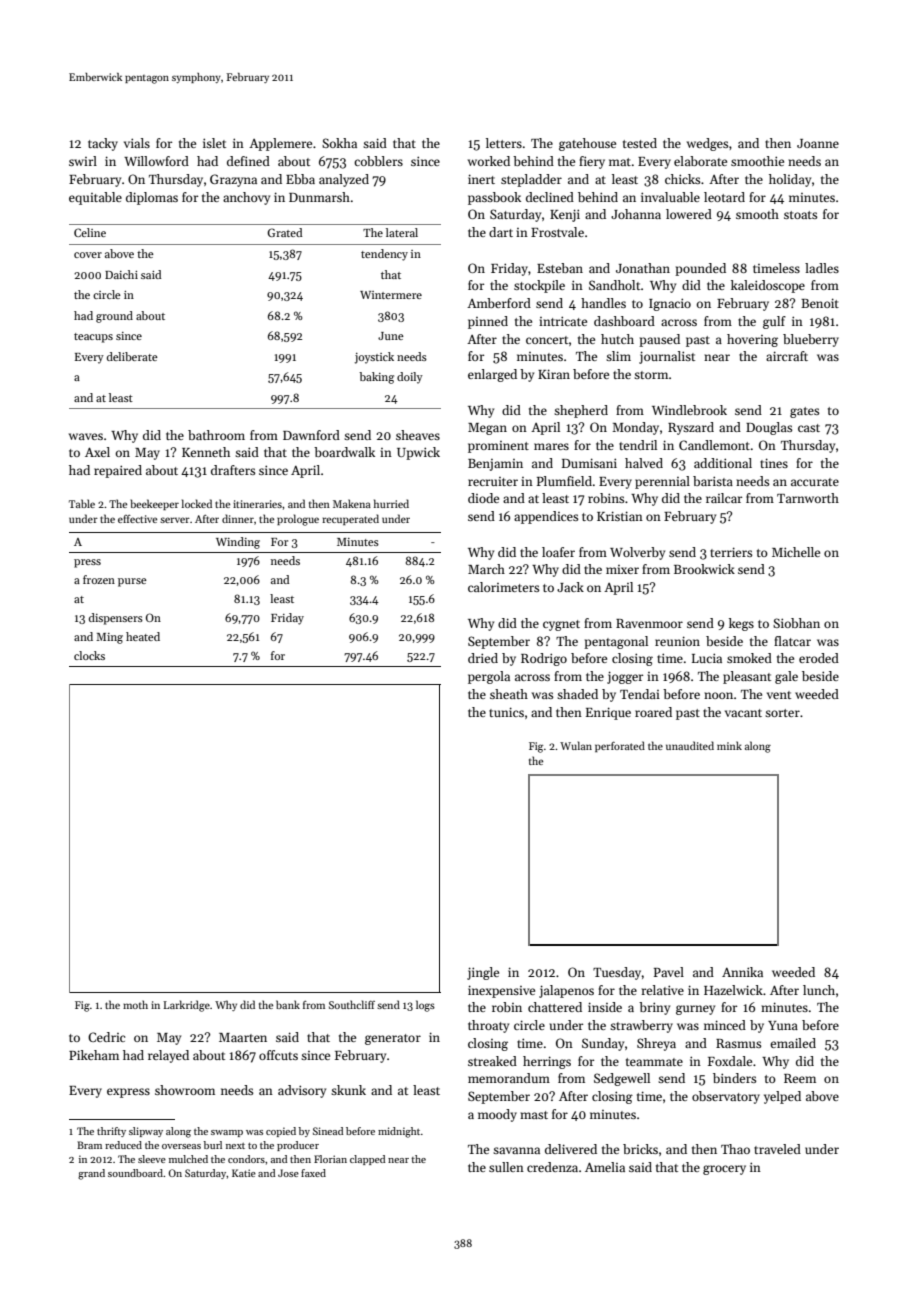 The width and height of the screenshot is (908, 1316). I want to click on stepladder, so click(531, 180).
